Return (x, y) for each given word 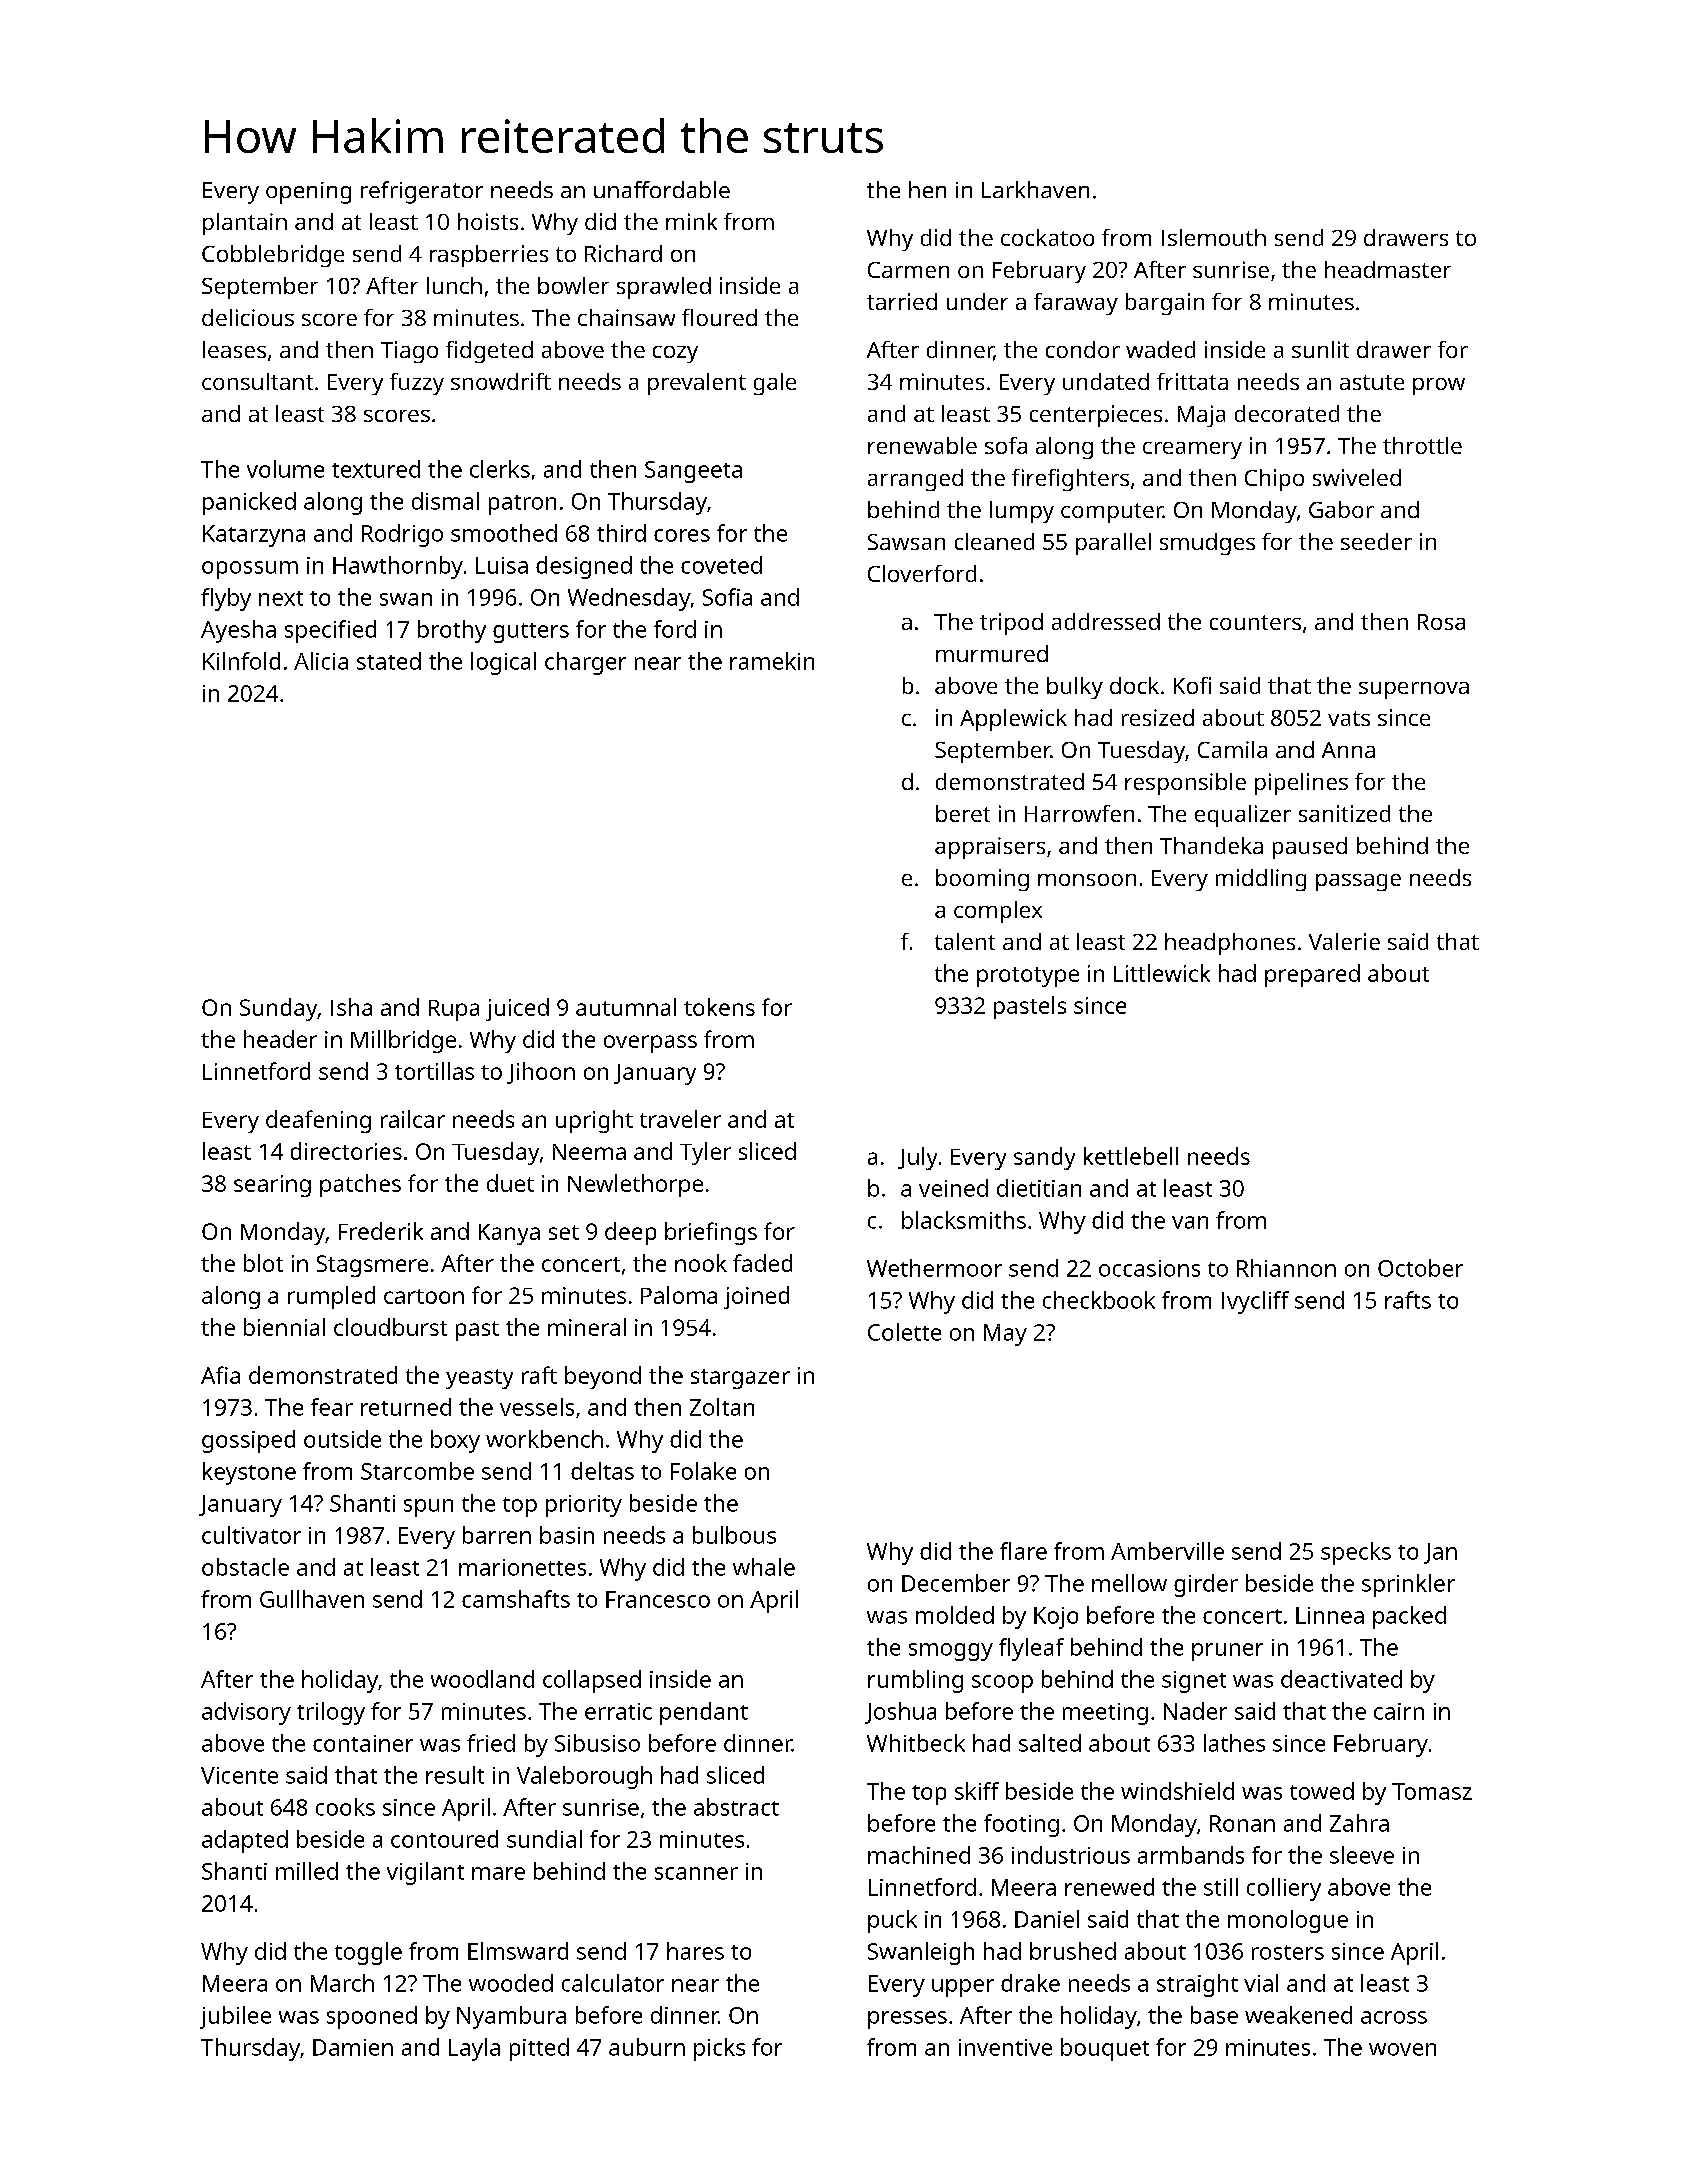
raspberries (489, 256)
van (1190, 1222)
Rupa (454, 1010)
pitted (539, 2049)
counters (1255, 622)
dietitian (1039, 1188)
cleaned (994, 541)
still (1221, 1887)
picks (719, 2049)
